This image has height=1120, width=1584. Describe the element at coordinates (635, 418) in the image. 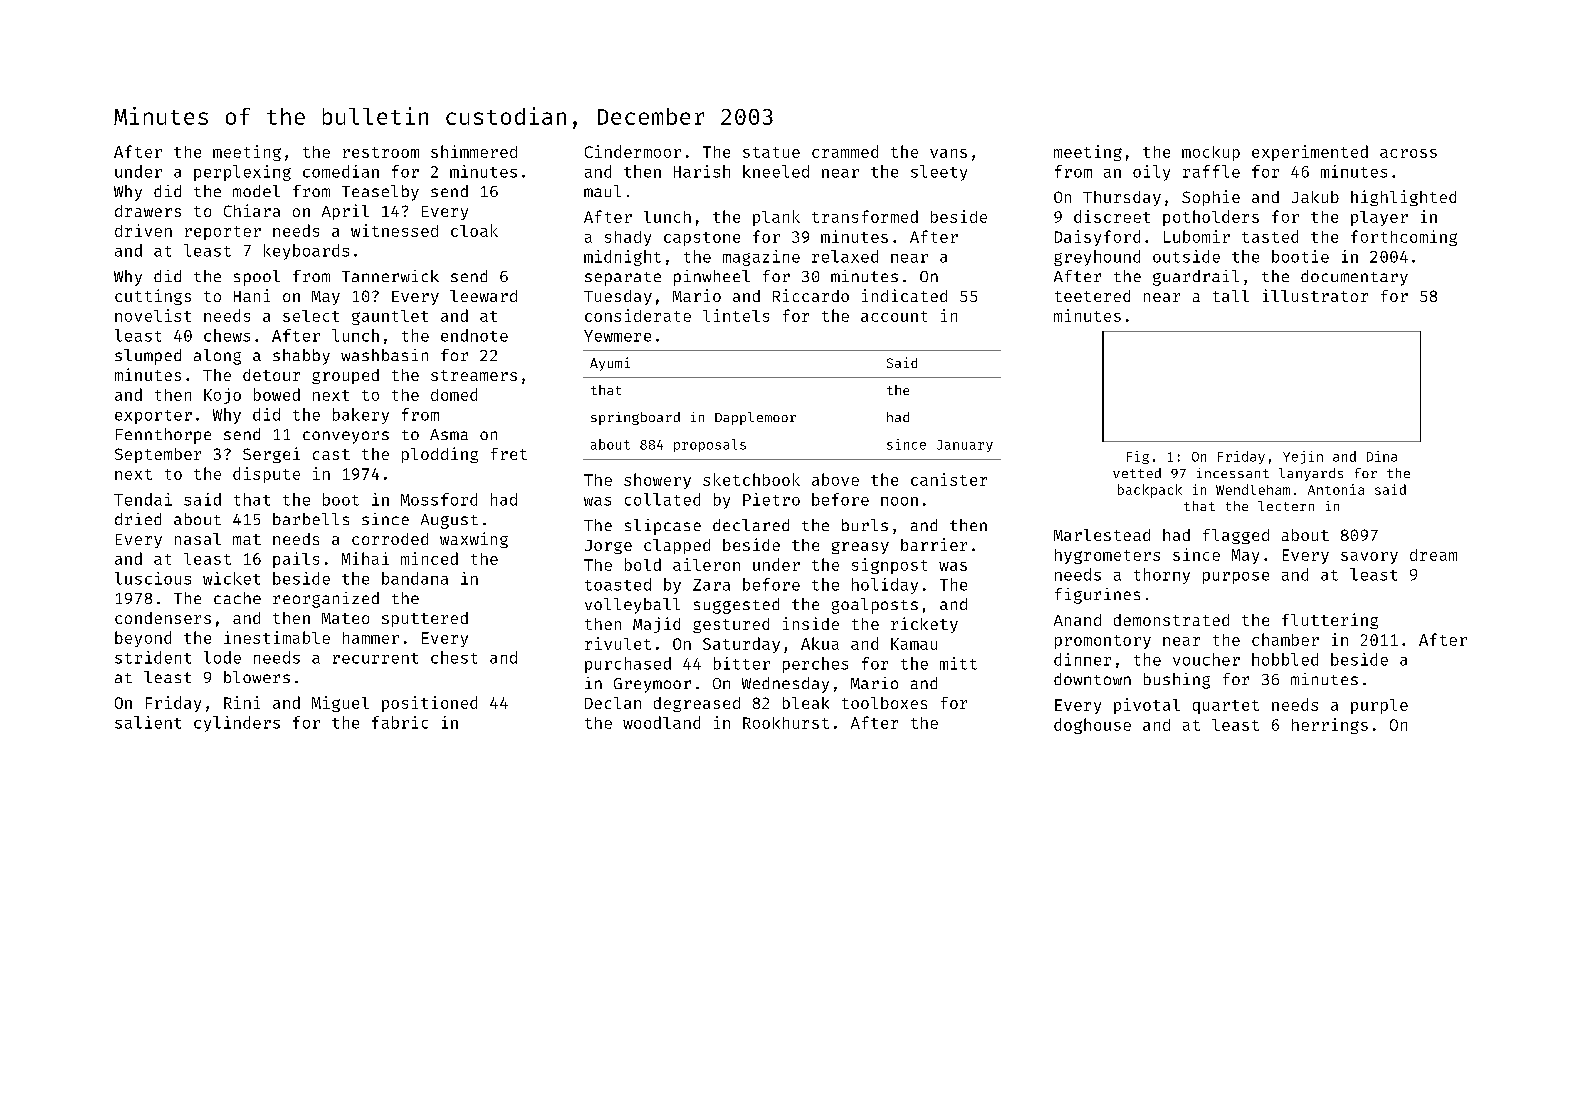

I see `springboard` at that location.
